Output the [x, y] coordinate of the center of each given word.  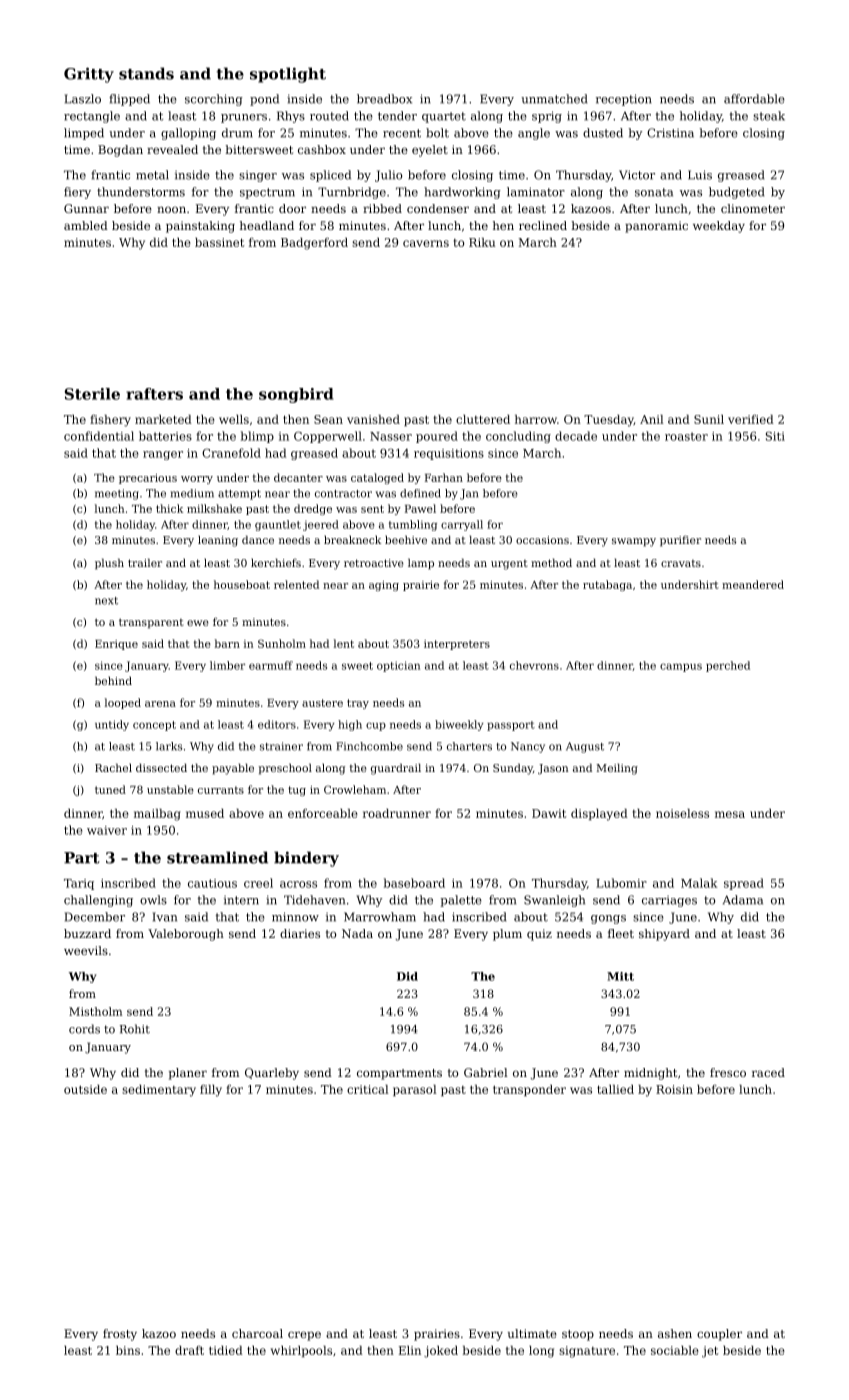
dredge [313, 509]
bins [128, 1350]
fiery [77, 193]
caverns [426, 243]
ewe [198, 623]
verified [751, 419]
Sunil [709, 419]
